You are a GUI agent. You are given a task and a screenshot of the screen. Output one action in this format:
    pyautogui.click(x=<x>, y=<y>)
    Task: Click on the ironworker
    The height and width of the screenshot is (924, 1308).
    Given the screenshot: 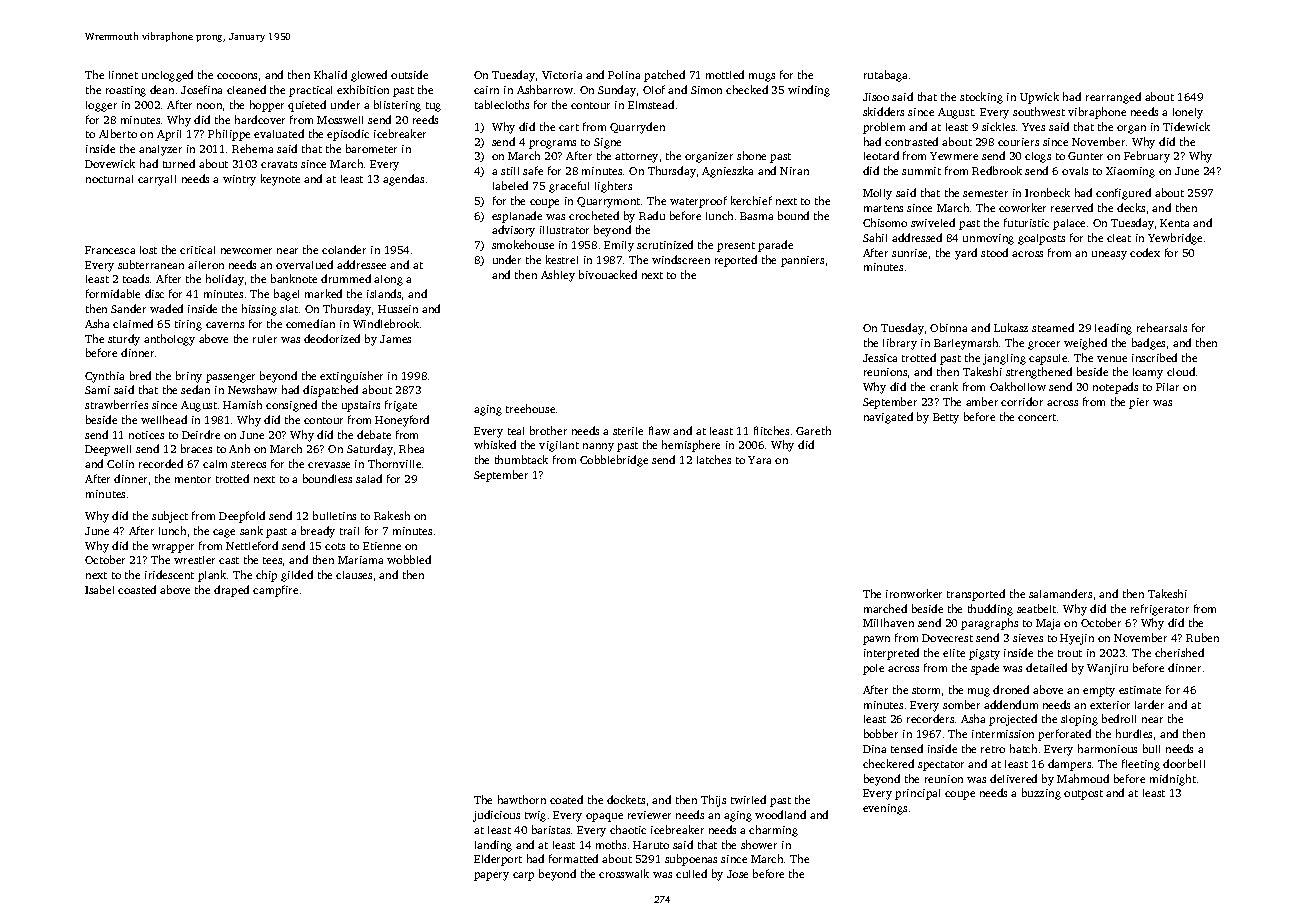 What is the action you would take?
    pyautogui.click(x=914, y=593)
